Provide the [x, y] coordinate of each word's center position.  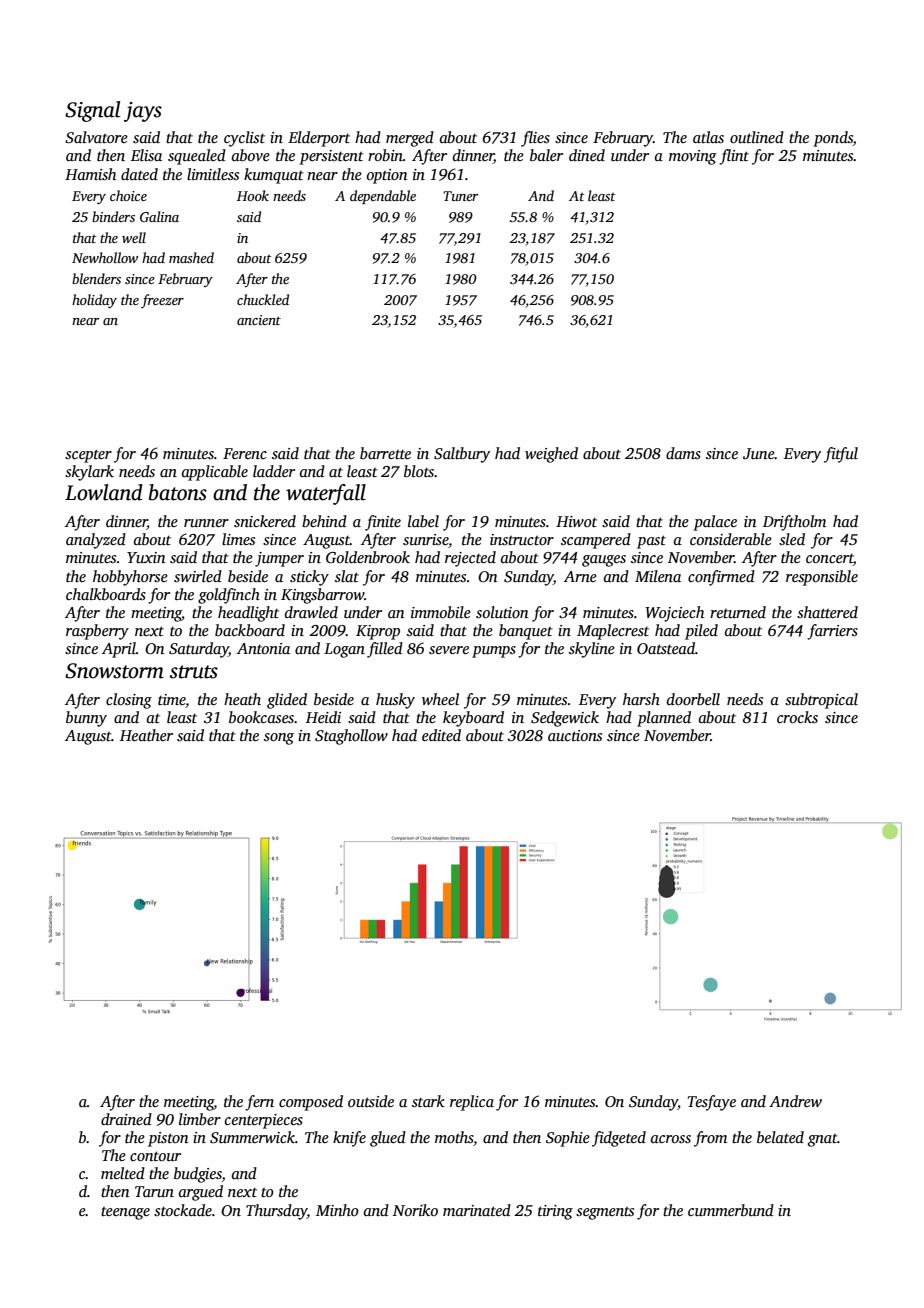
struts [194, 672]
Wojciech [674, 614]
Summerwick [252, 1137]
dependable [383, 197]
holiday [94, 301]
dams [683, 453]
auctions [575, 735]
